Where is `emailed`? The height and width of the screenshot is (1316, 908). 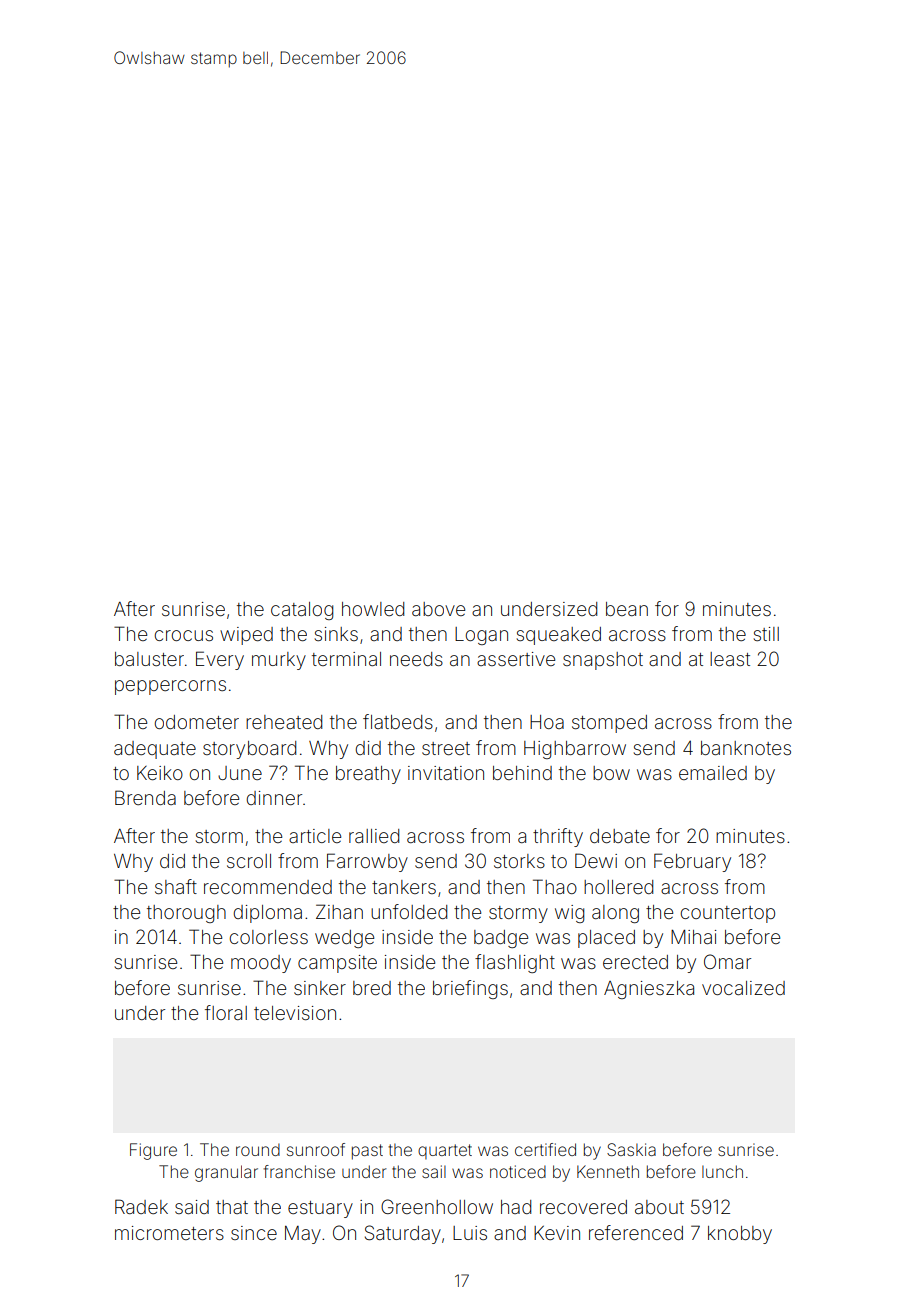 emailed is located at coordinates (713, 773).
